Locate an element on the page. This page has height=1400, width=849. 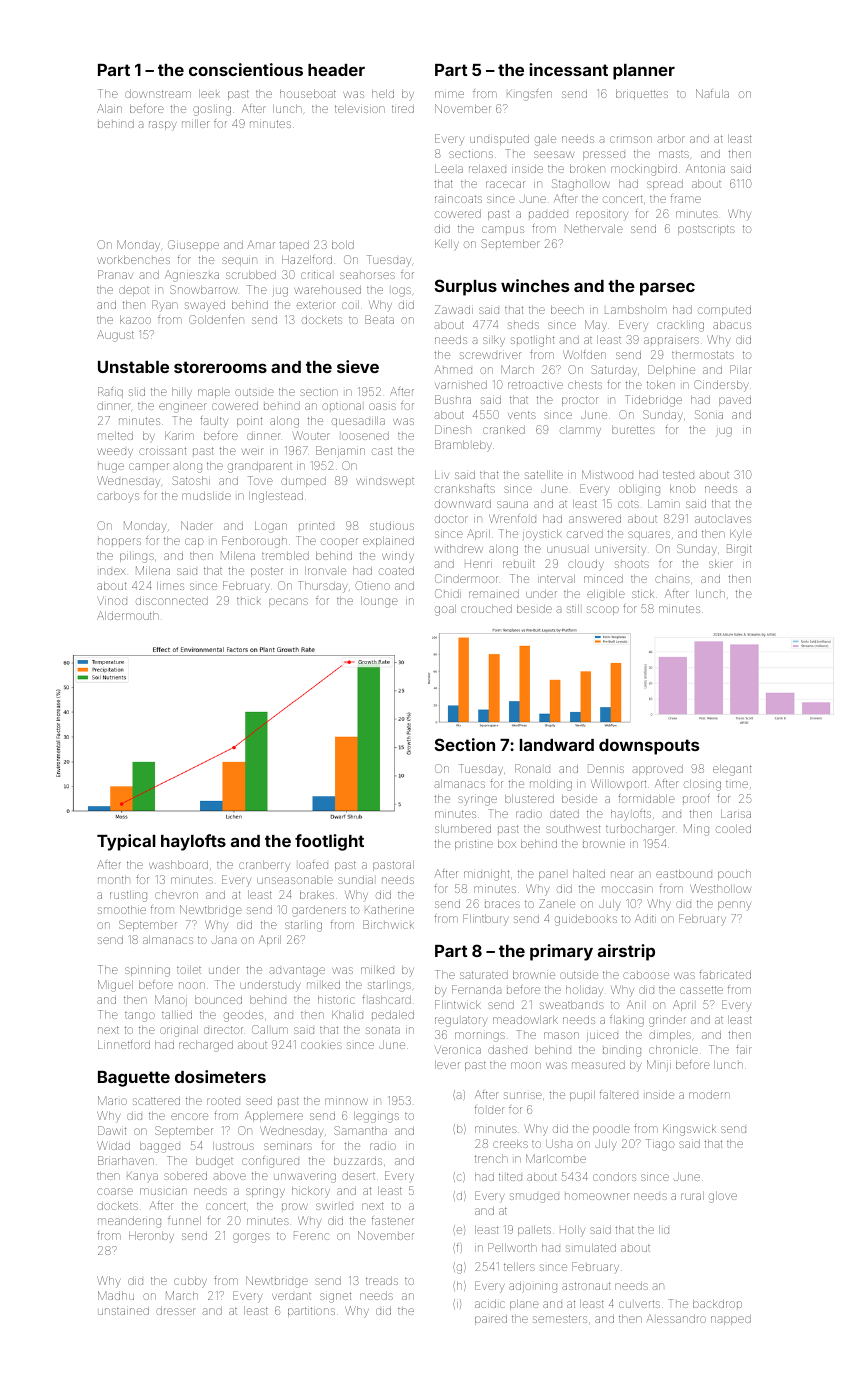
cranberry is located at coordinates (264, 866).
